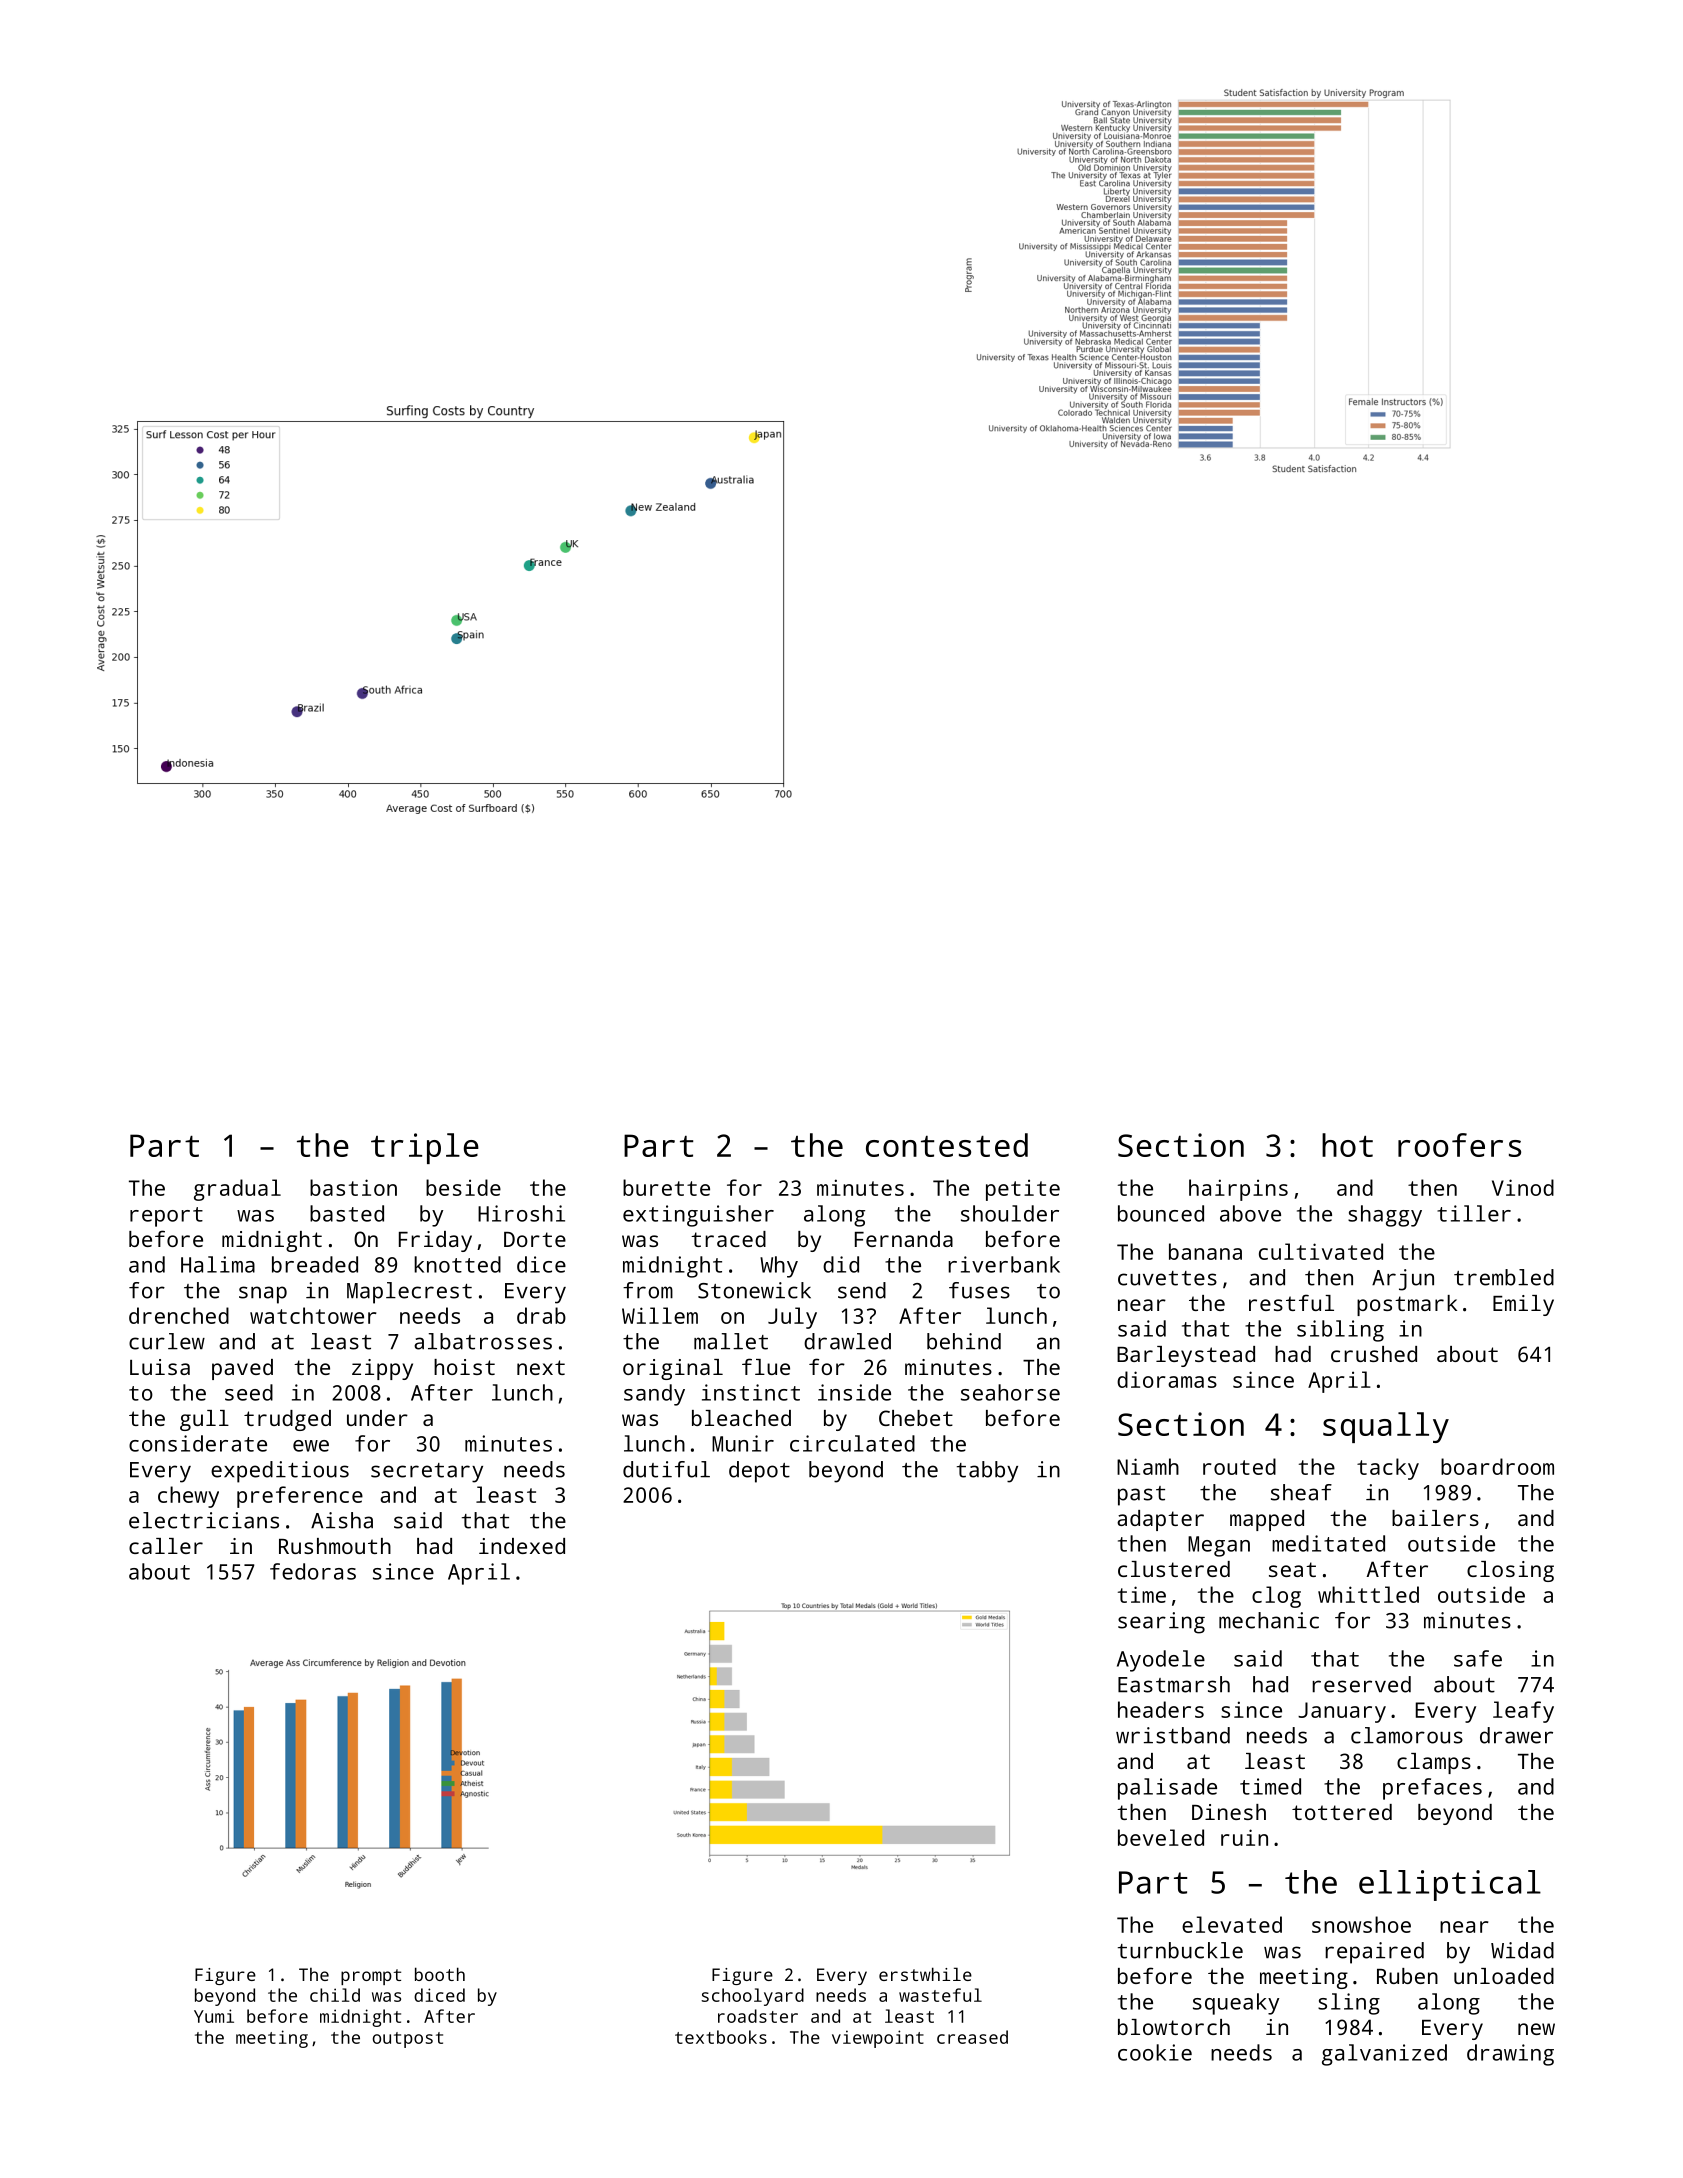 The width and height of the screenshot is (1683, 2178). Describe the element at coordinates (947, 1145) in the screenshot. I see `contested` at that location.
